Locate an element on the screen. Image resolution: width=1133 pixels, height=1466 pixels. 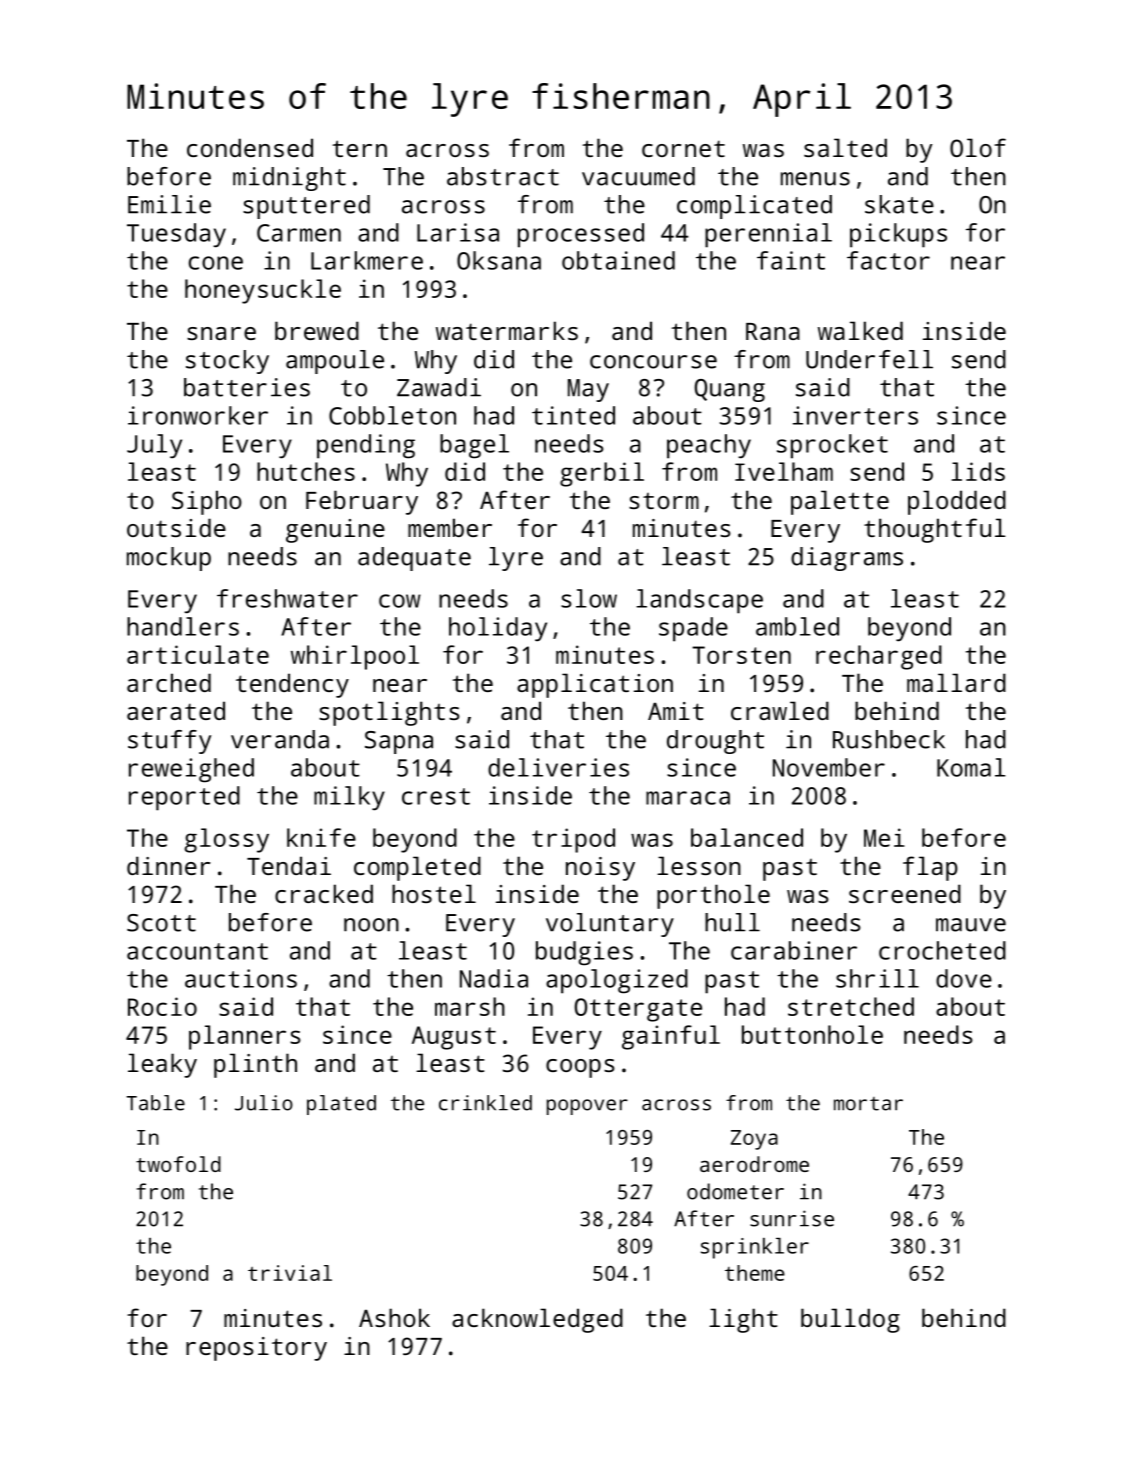
tripod is located at coordinates (573, 840).
